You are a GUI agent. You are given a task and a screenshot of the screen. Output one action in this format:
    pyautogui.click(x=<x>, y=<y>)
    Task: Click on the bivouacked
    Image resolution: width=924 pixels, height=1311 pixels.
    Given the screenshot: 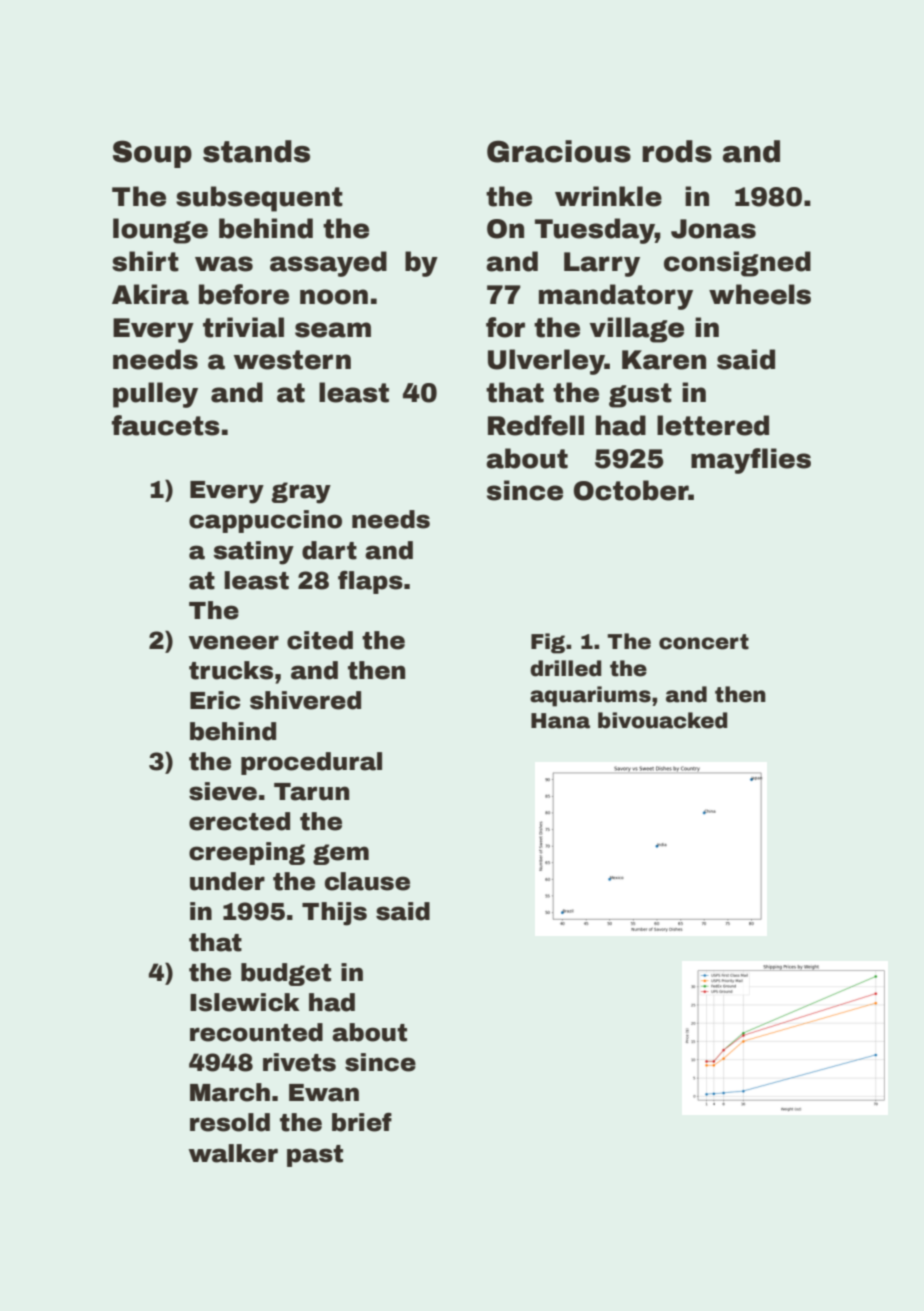 What is the action you would take?
    pyautogui.click(x=663, y=720)
